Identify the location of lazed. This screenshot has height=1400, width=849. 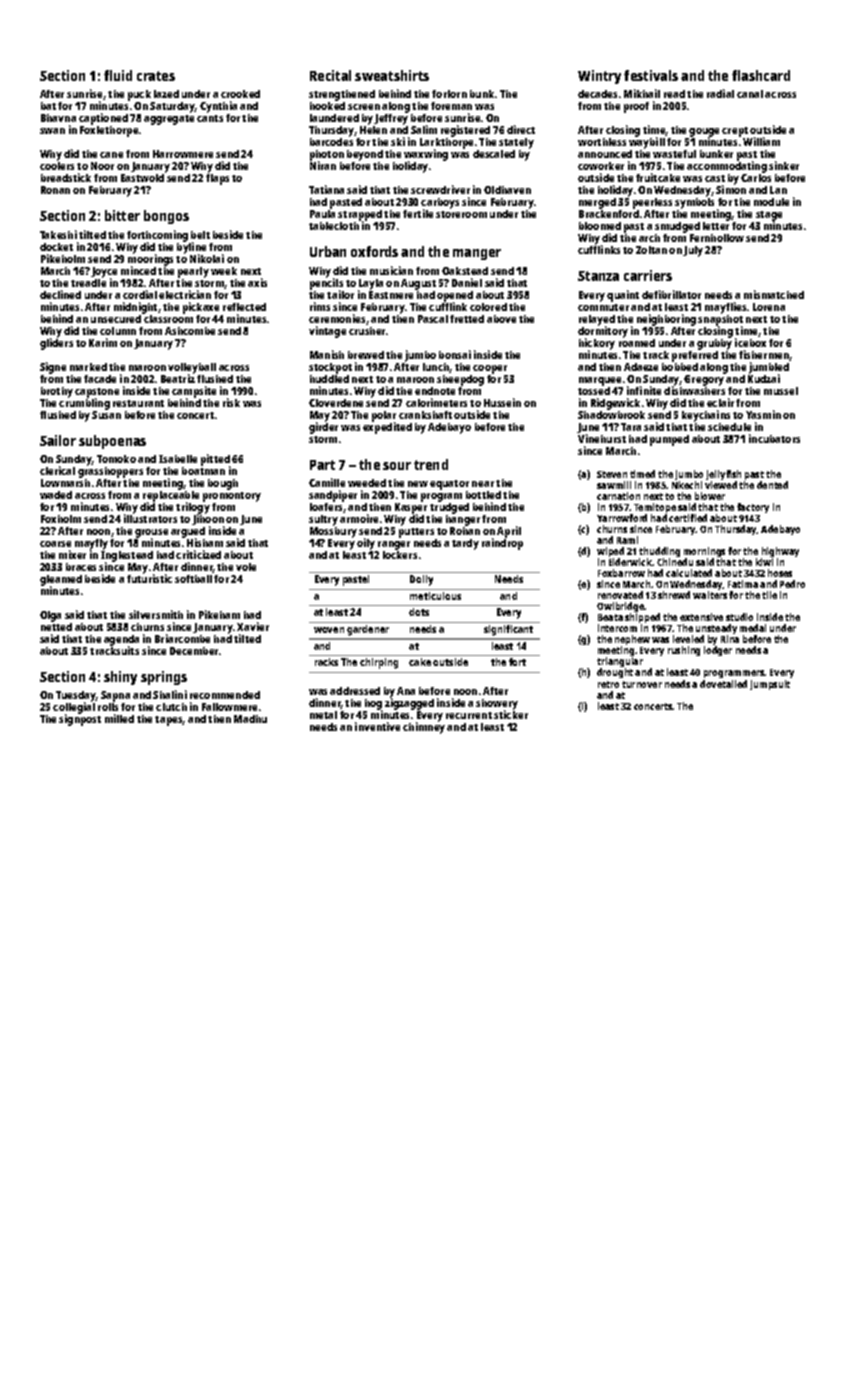
(166, 94).
